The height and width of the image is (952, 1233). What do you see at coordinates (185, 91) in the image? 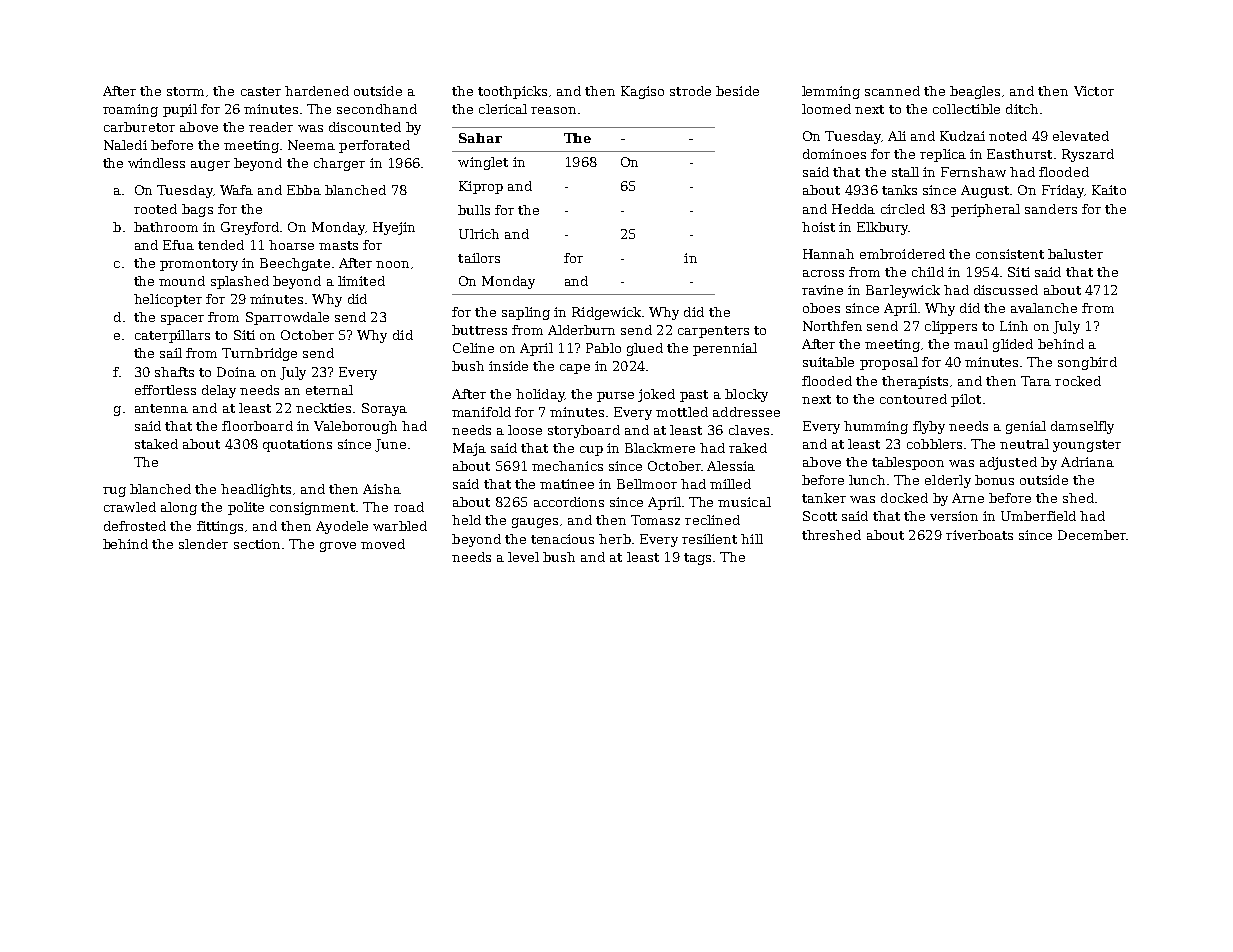
I see `storm` at bounding box center [185, 91].
